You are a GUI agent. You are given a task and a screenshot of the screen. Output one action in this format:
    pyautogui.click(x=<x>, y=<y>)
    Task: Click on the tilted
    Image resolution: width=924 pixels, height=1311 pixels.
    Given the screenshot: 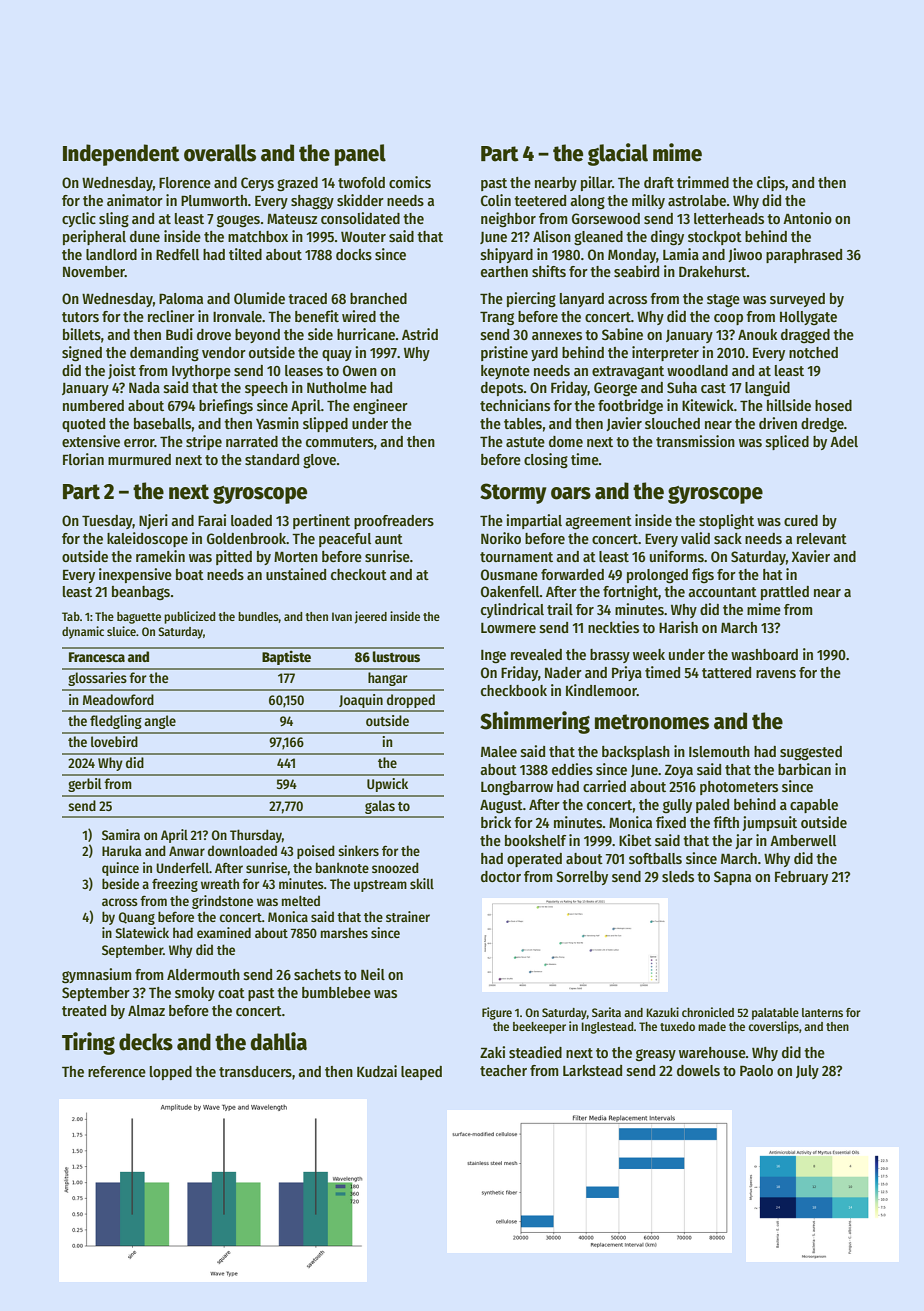 What is the action you would take?
    pyautogui.click(x=245, y=254)
